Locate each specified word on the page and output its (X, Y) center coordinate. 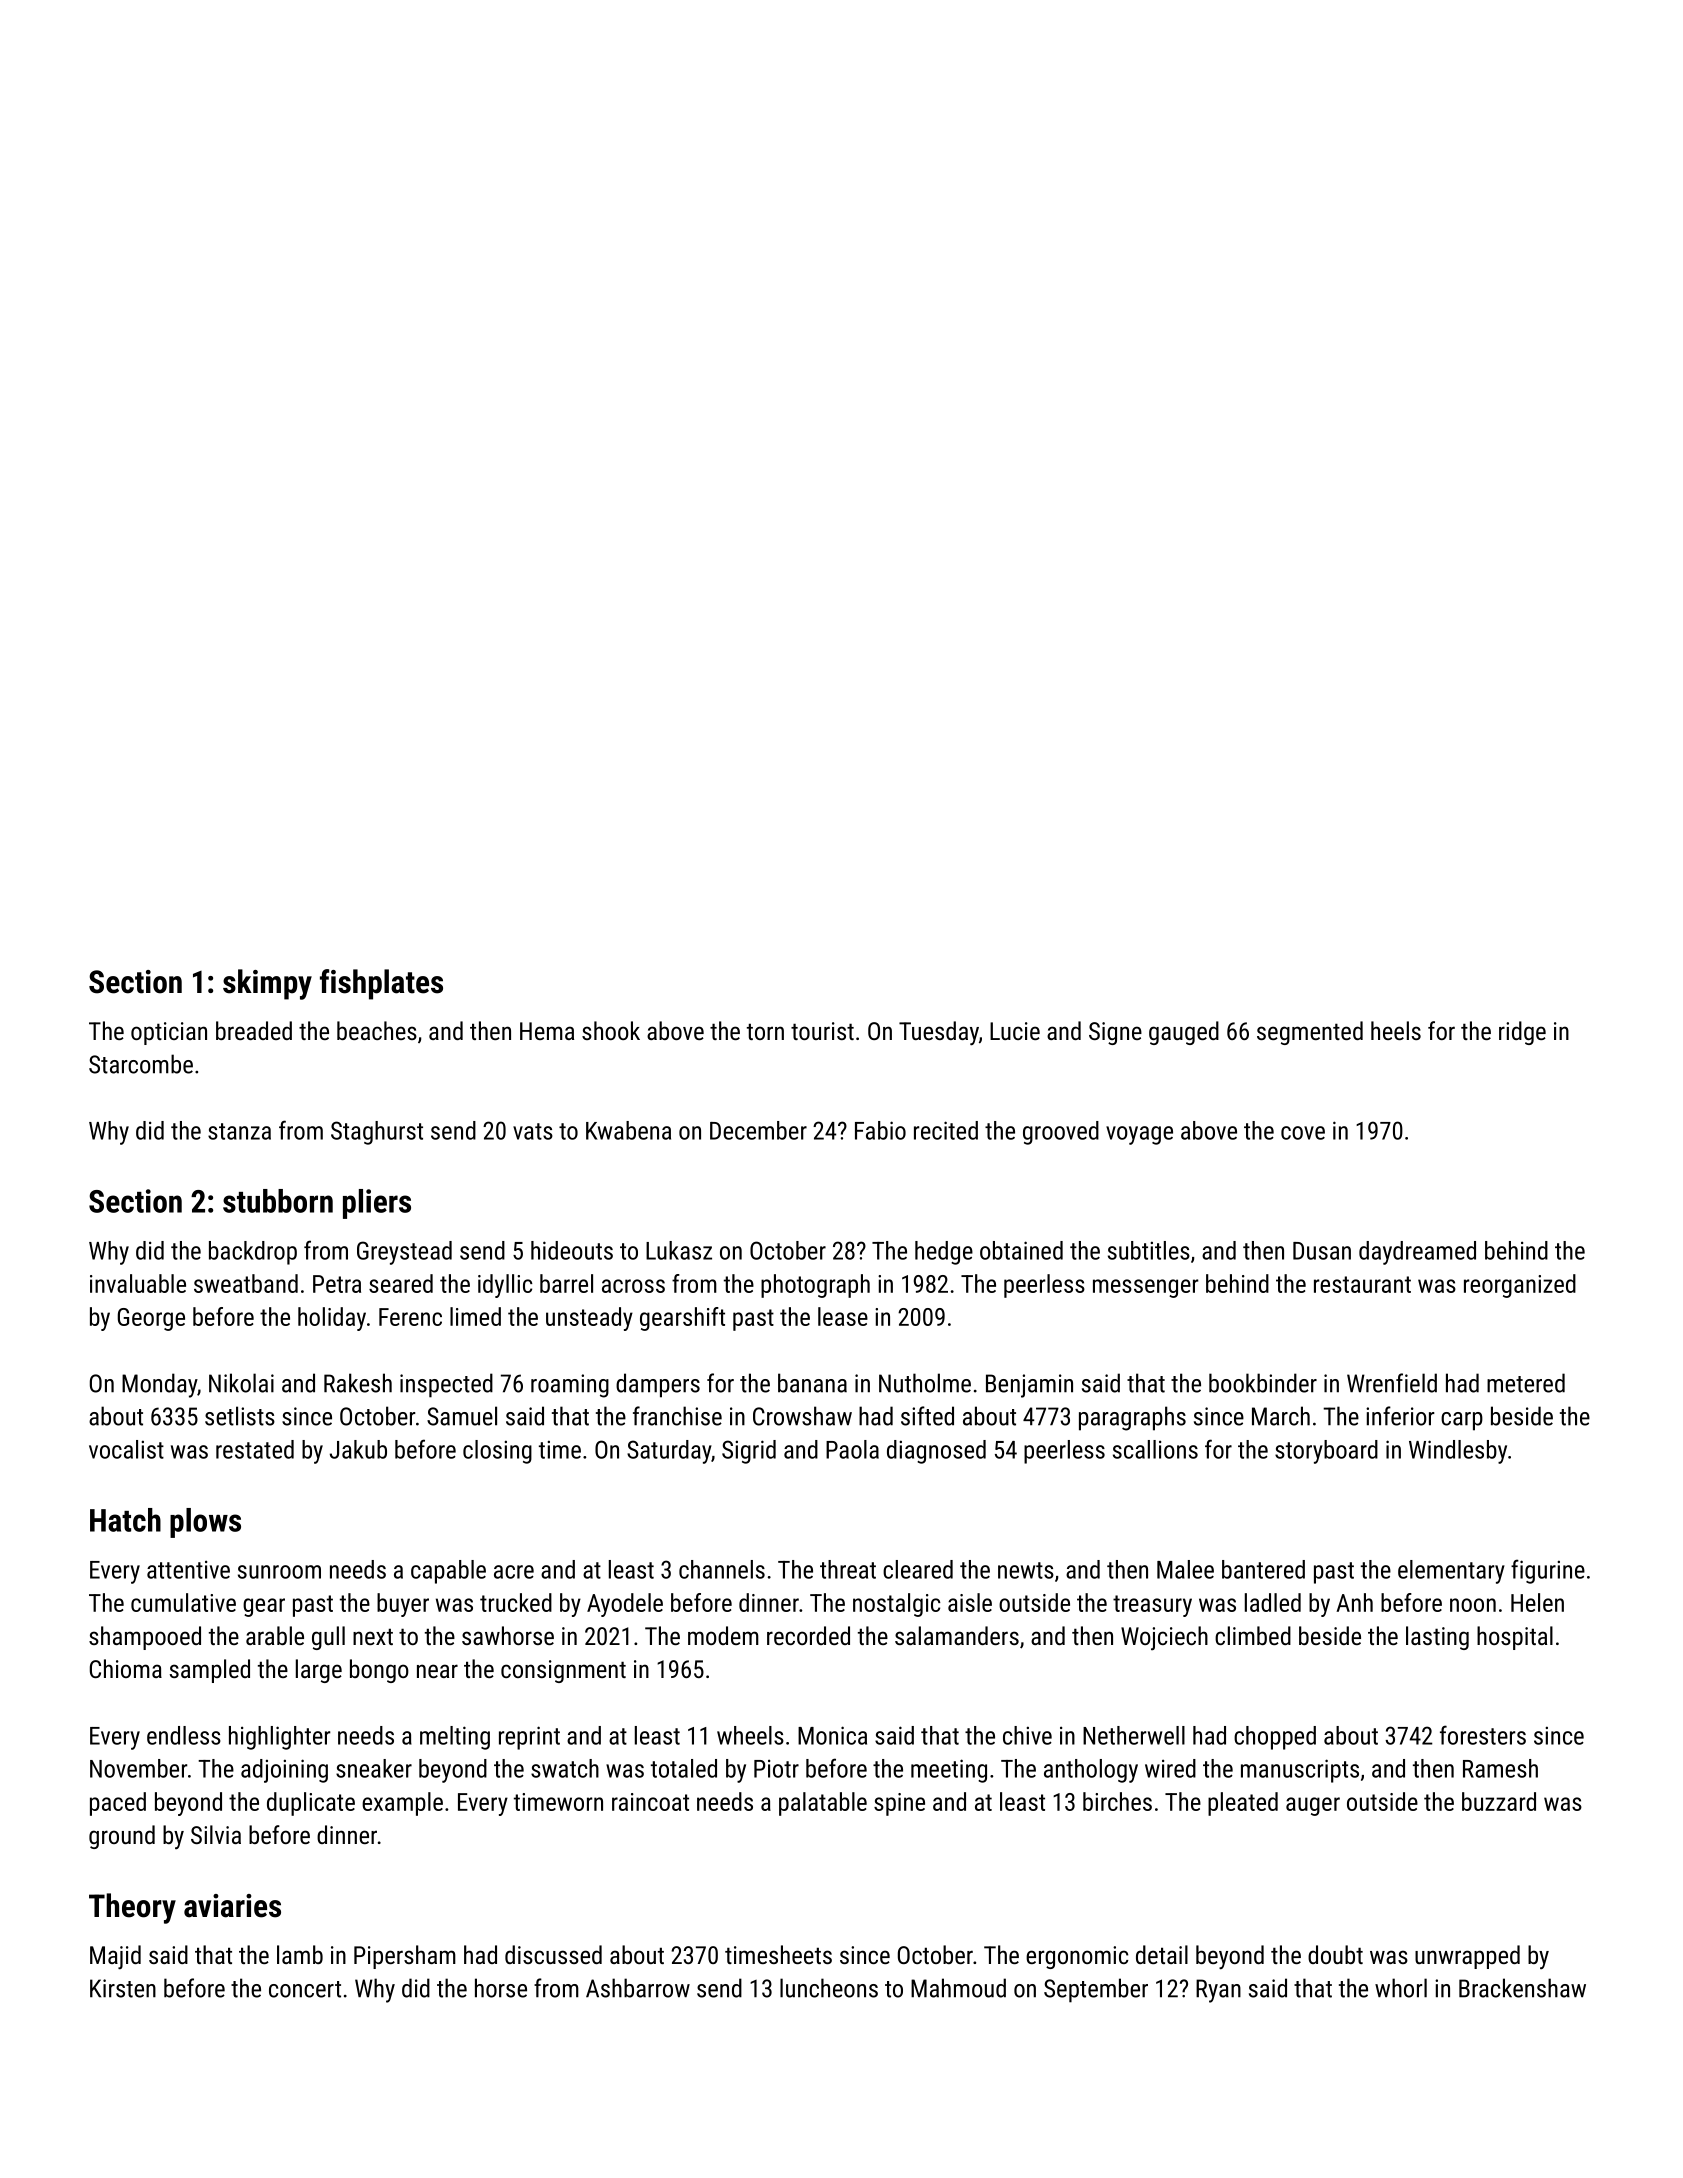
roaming (570, 1386)
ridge (1522, 1033)
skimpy (267, 984)
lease (843, 1316)
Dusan (1322, 1251)
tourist (822, 1031)
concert (305, 1989)
